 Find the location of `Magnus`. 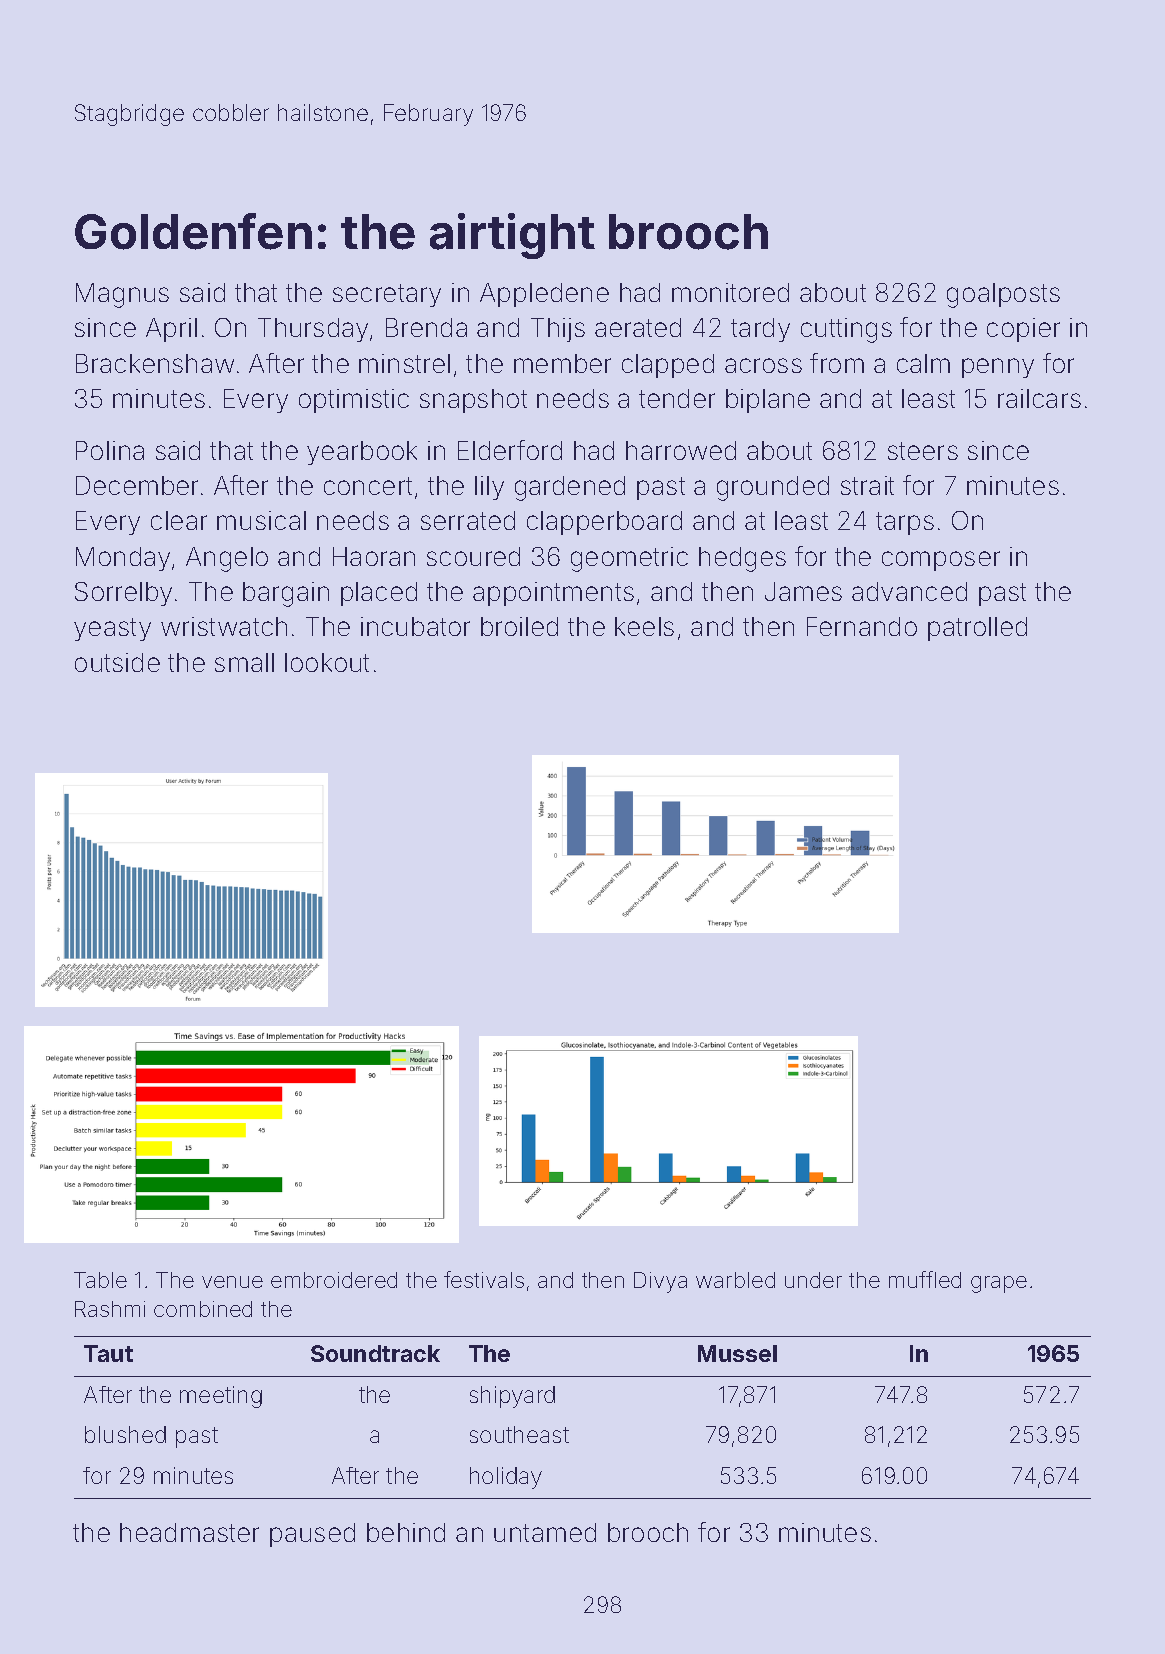

Magnus is located at coordinates (122, 295).
